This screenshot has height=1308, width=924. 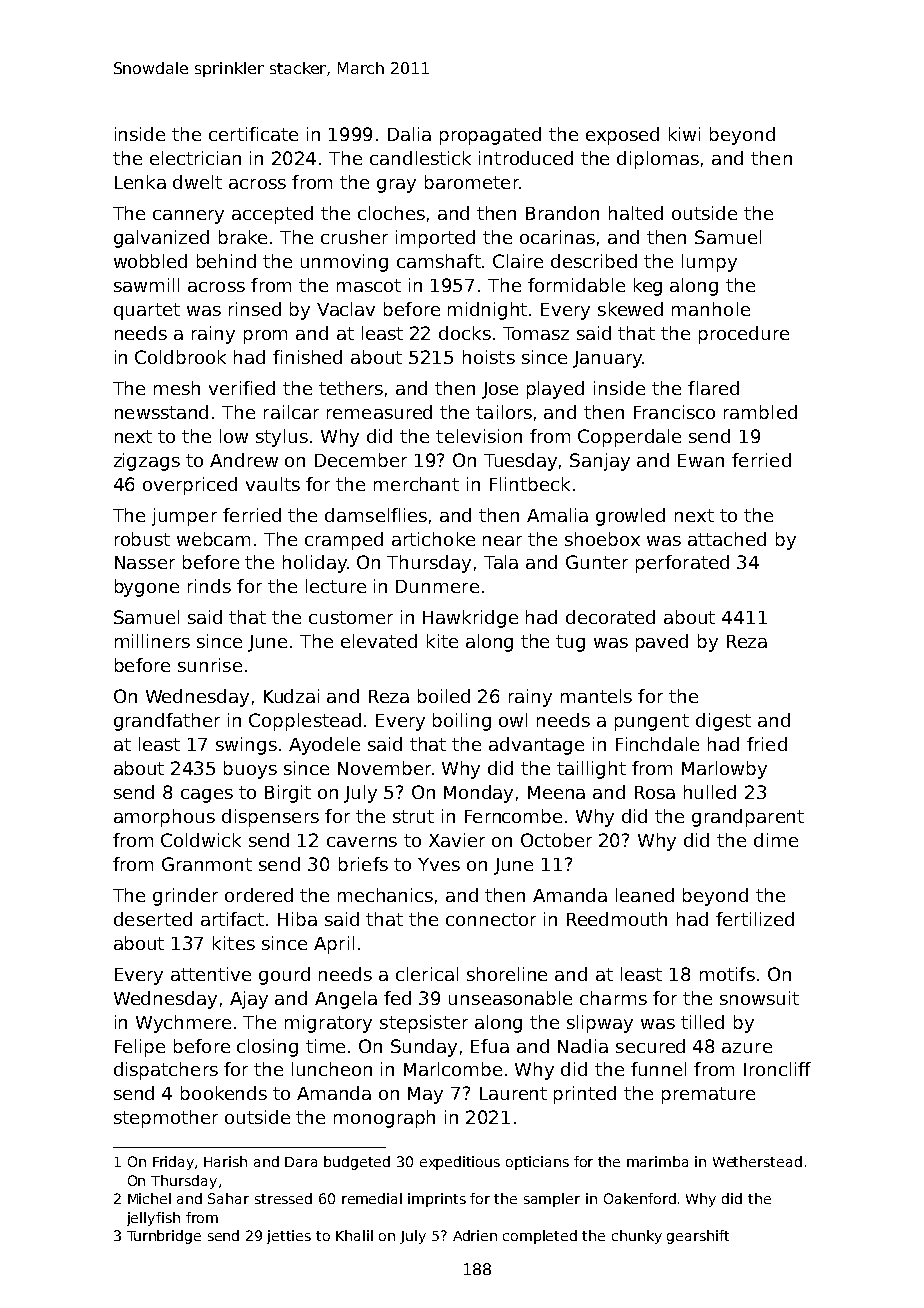 I want to click on elevated, so click(x=379, y=641).
